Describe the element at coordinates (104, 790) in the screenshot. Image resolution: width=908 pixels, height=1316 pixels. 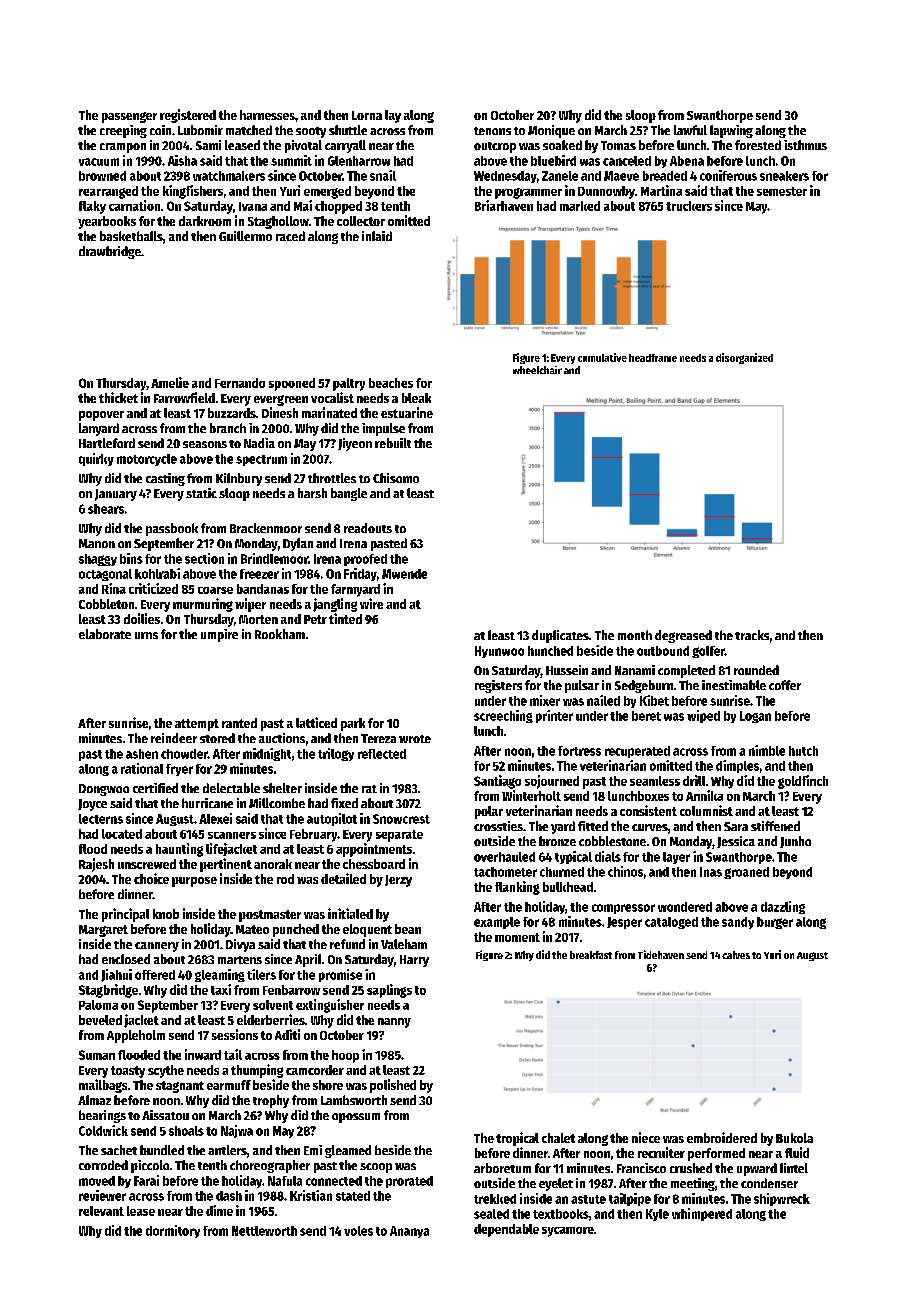
I see `Dongwoo` at that location.
